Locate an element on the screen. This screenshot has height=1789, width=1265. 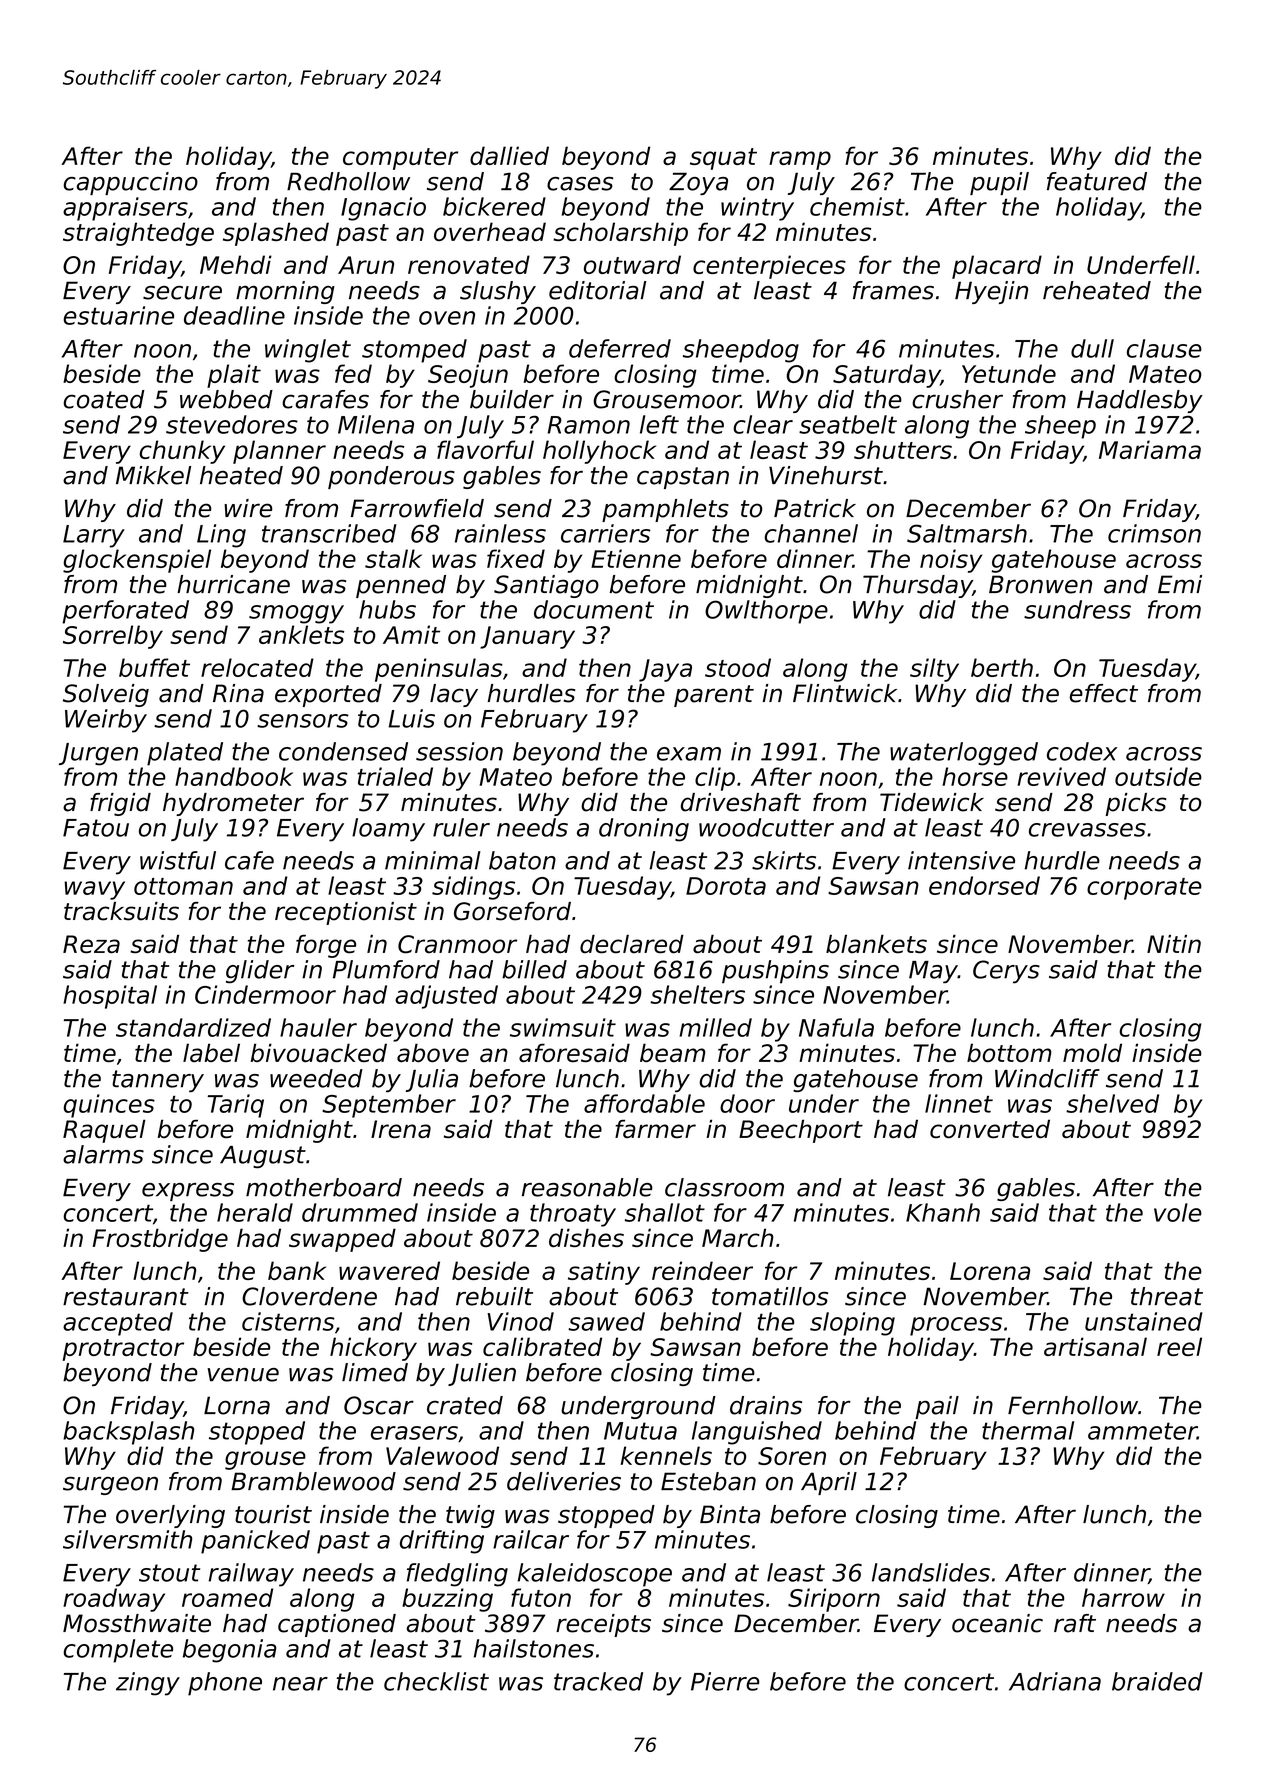
roadway is located at coordinates (114, 1600).
